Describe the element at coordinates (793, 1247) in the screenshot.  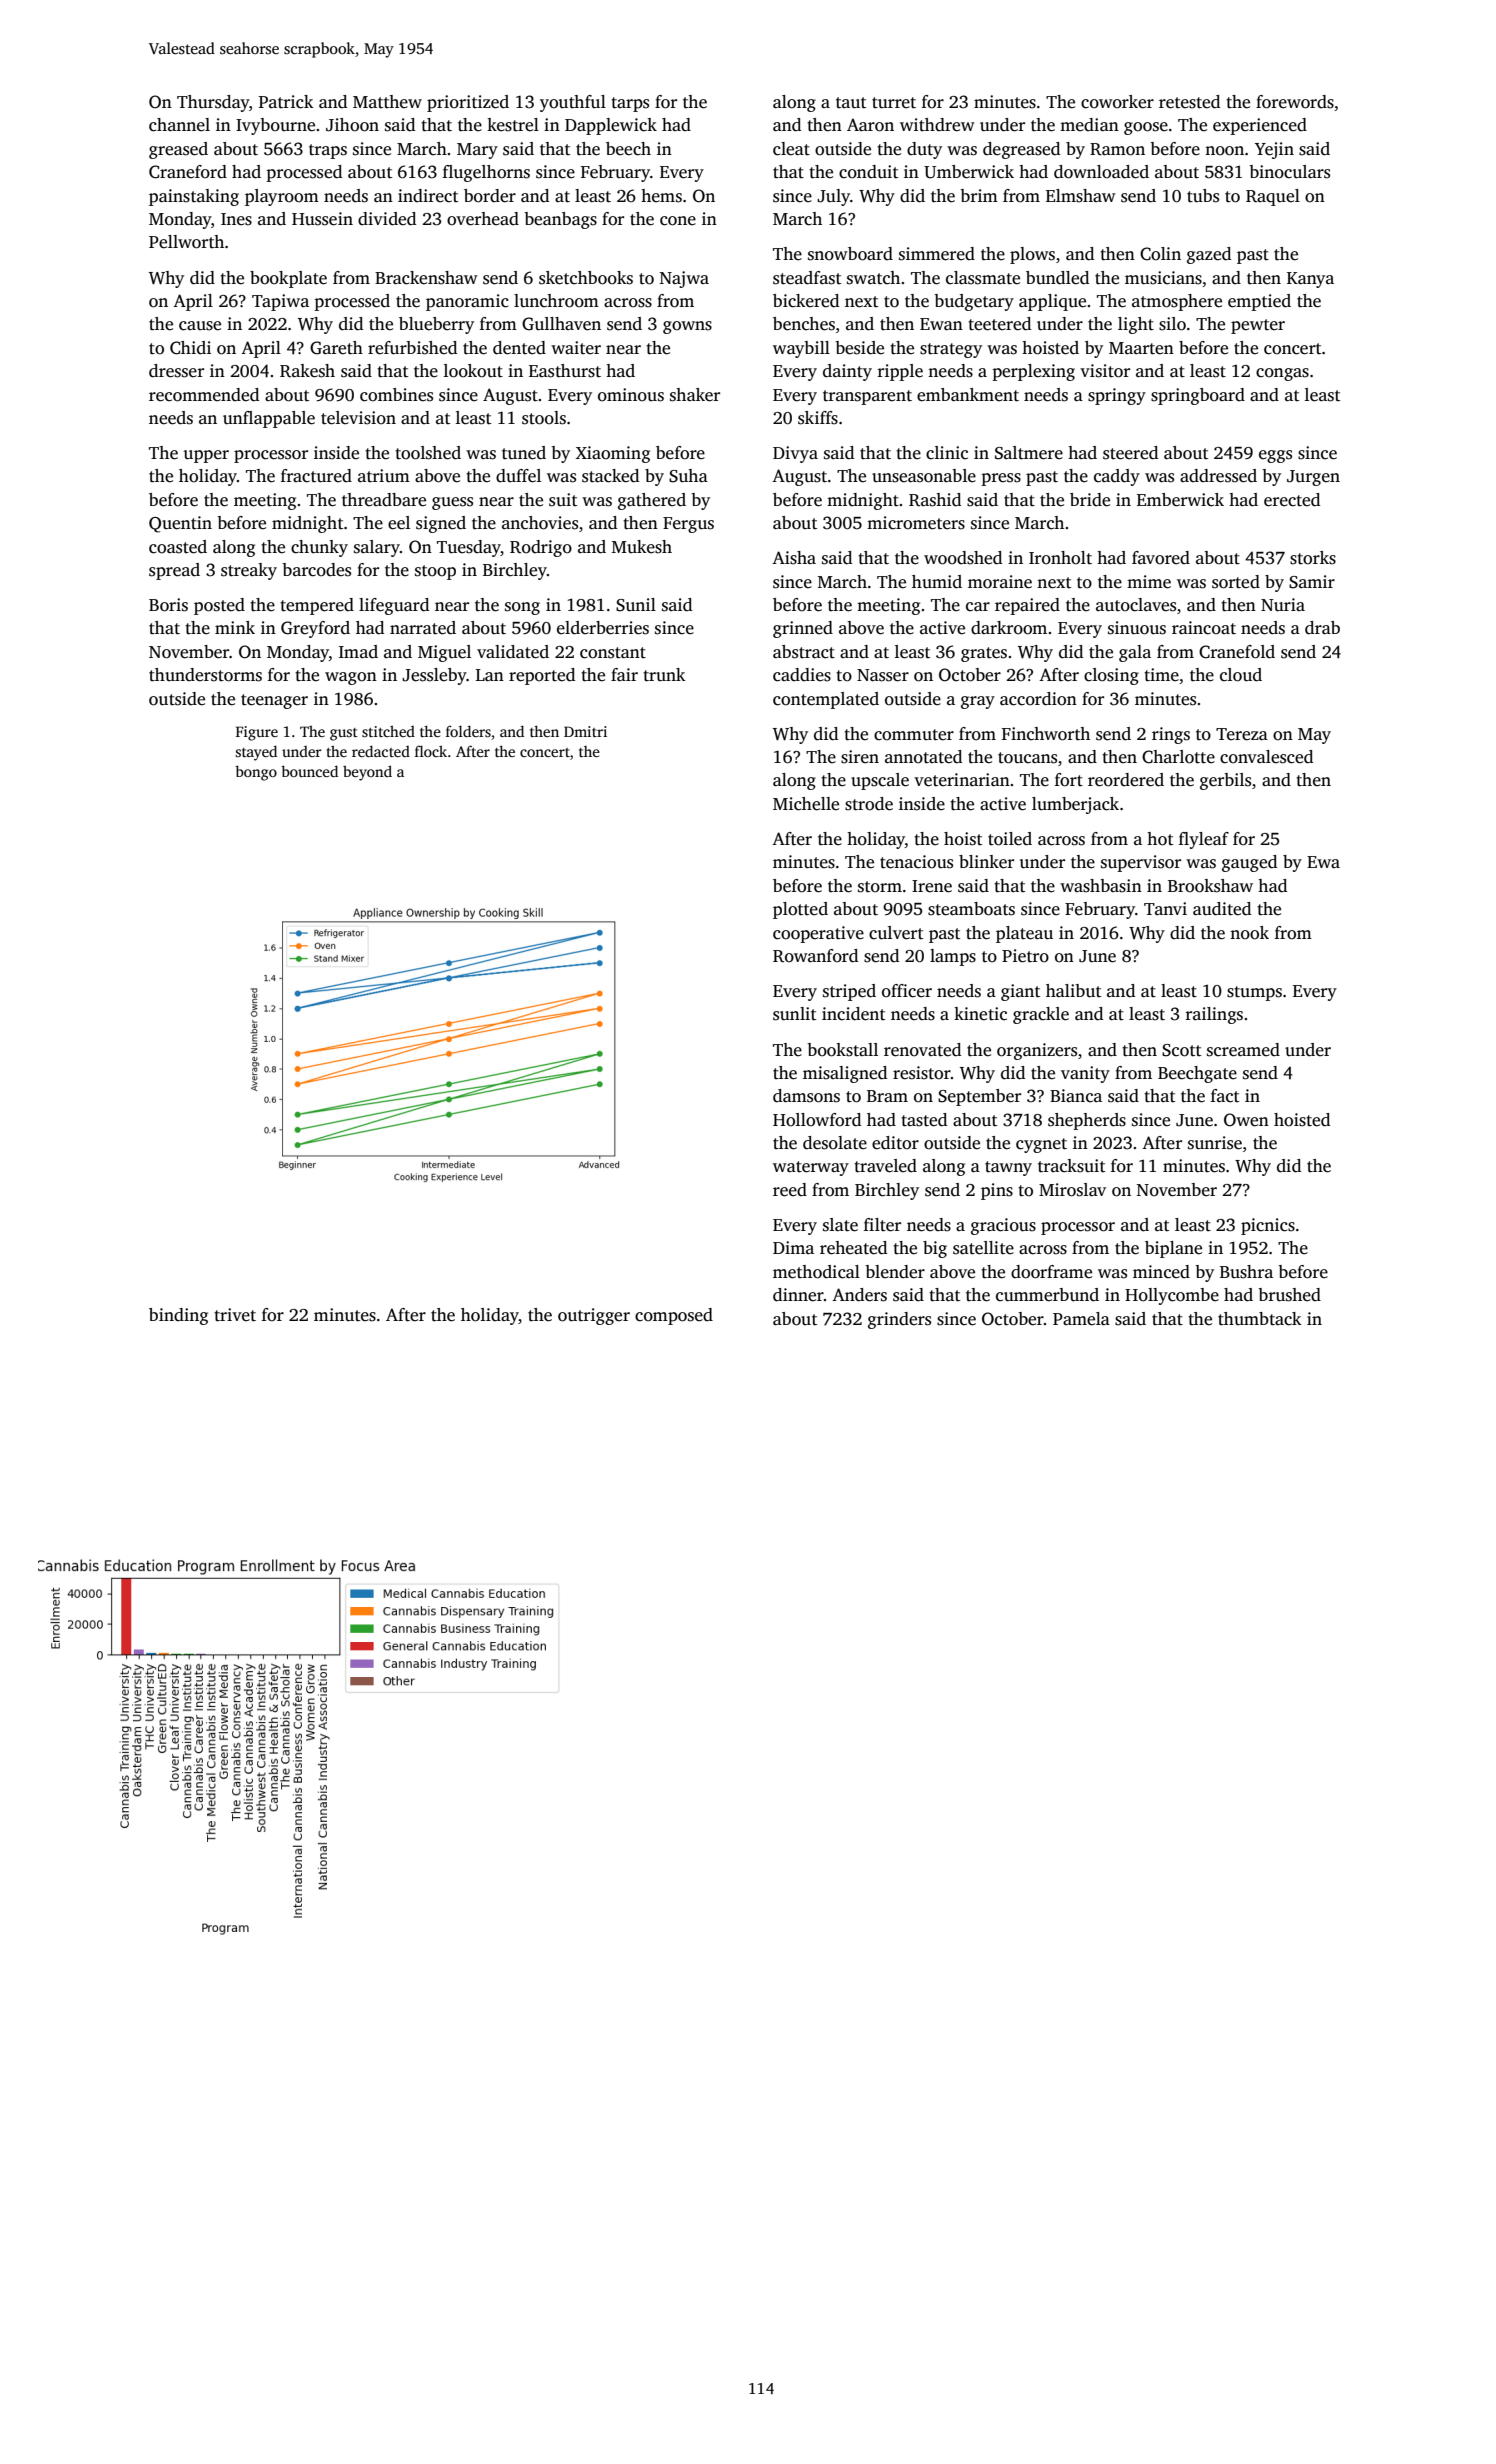
I see `Dima` at that location.
